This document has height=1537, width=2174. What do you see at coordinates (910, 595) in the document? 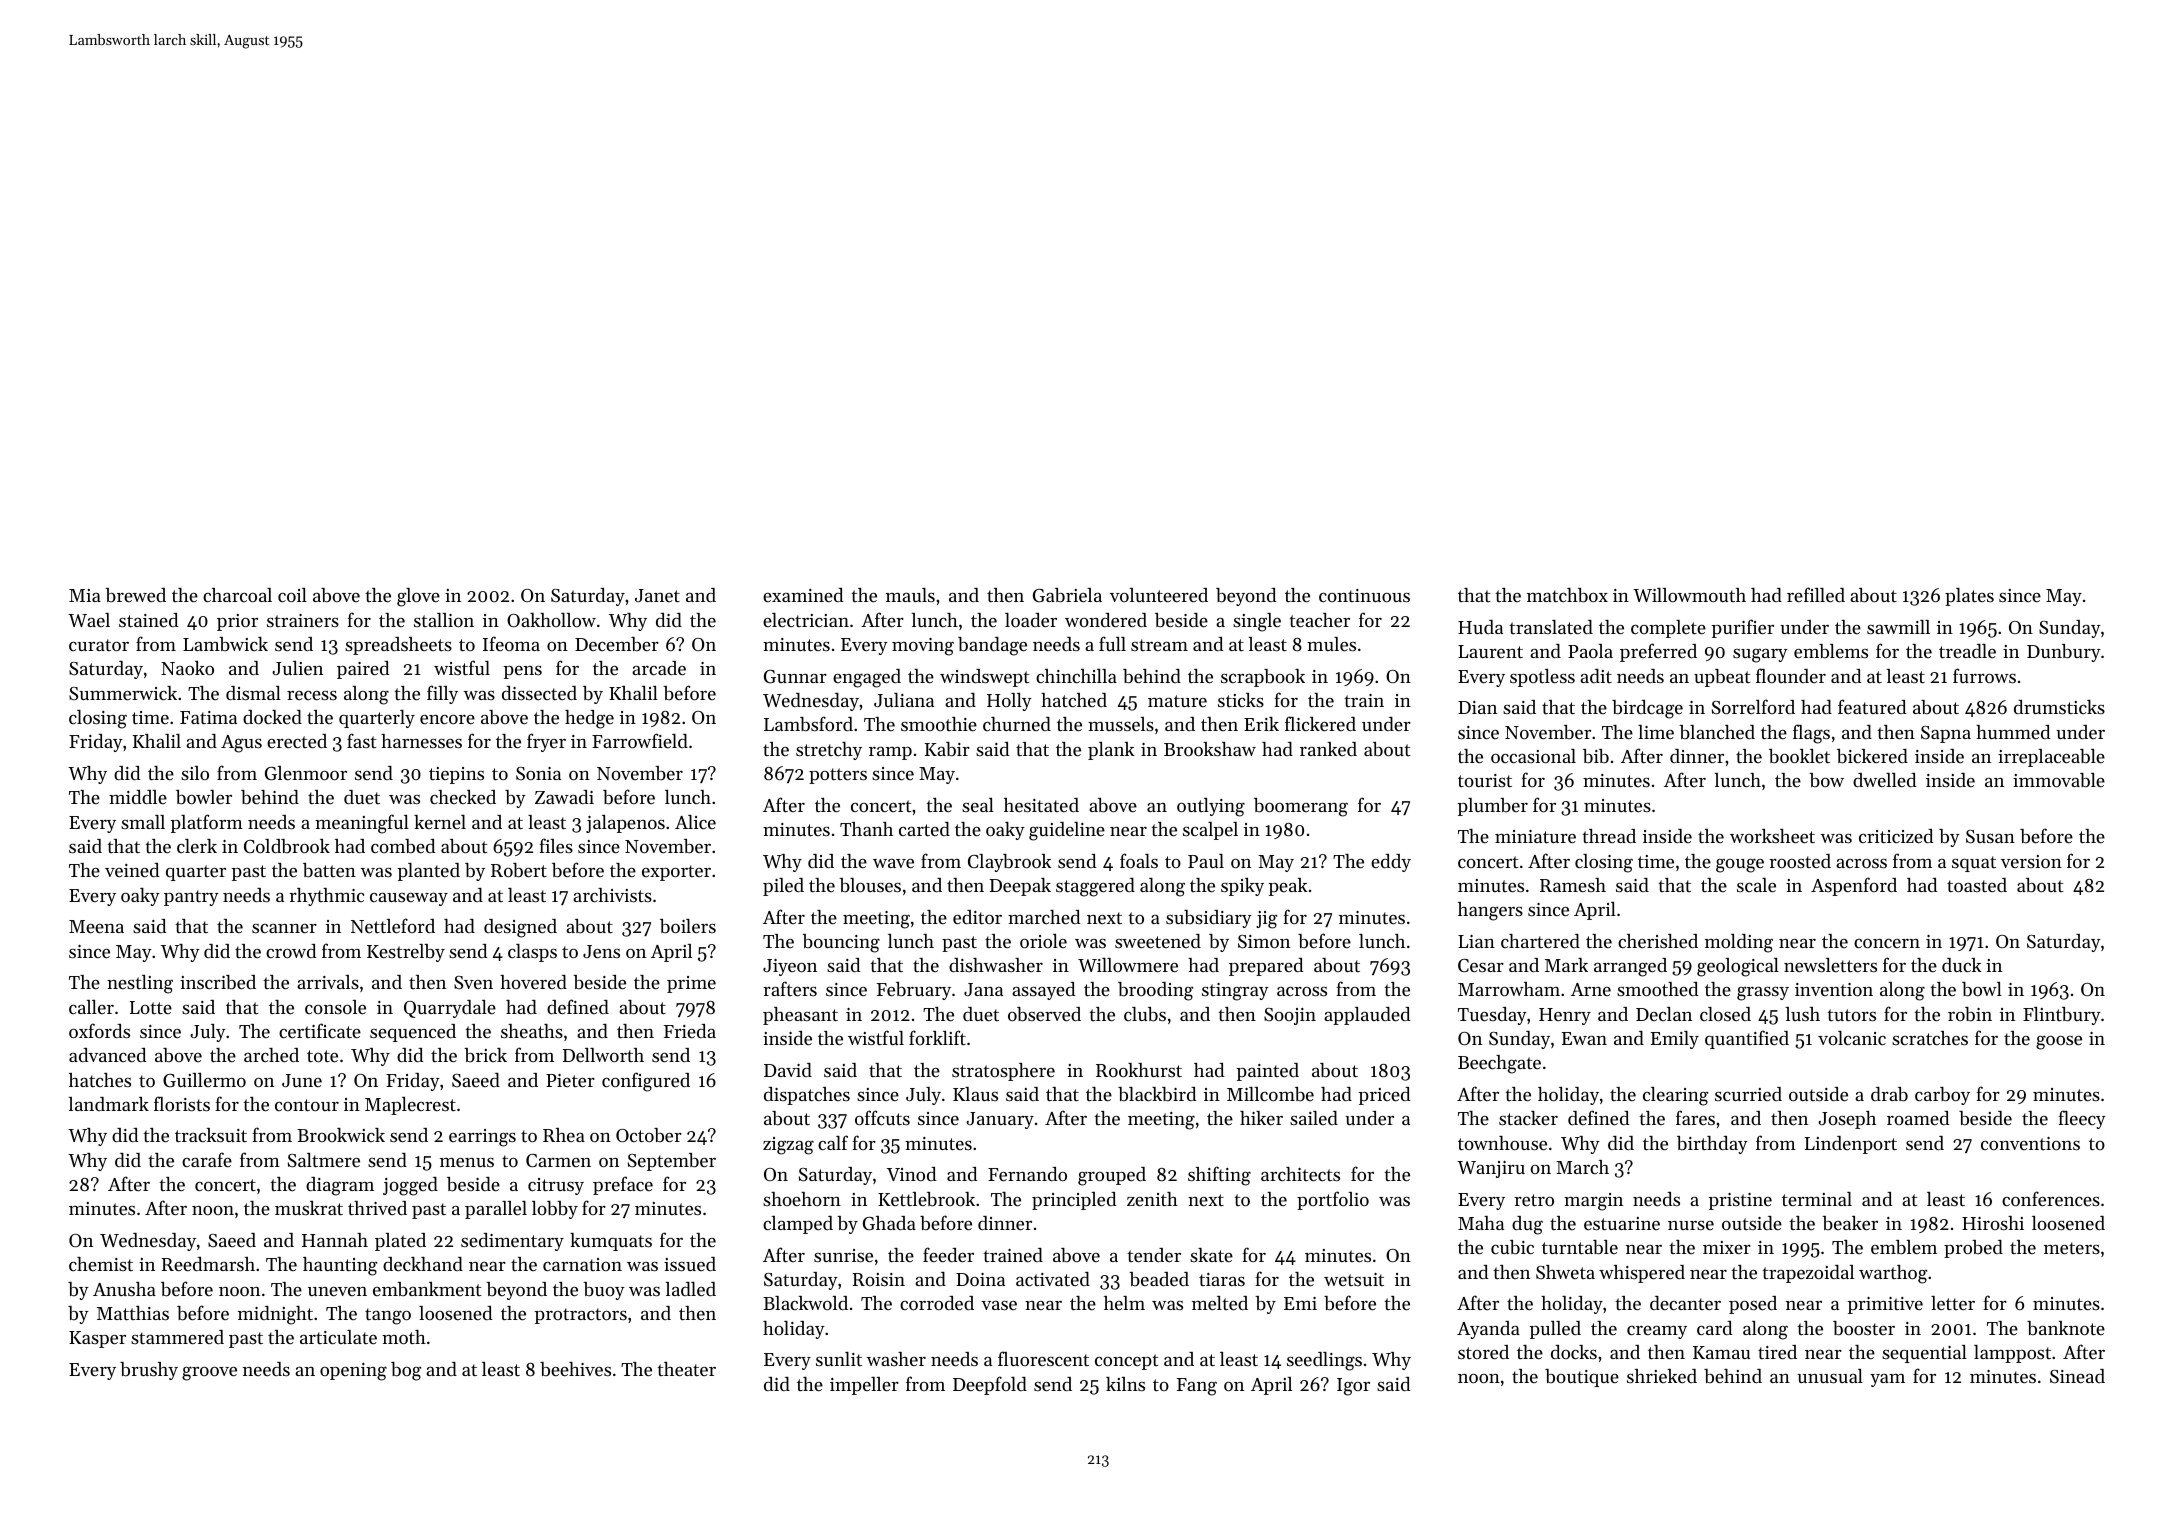
I see `mauls` at bounding box center [910, 595].
